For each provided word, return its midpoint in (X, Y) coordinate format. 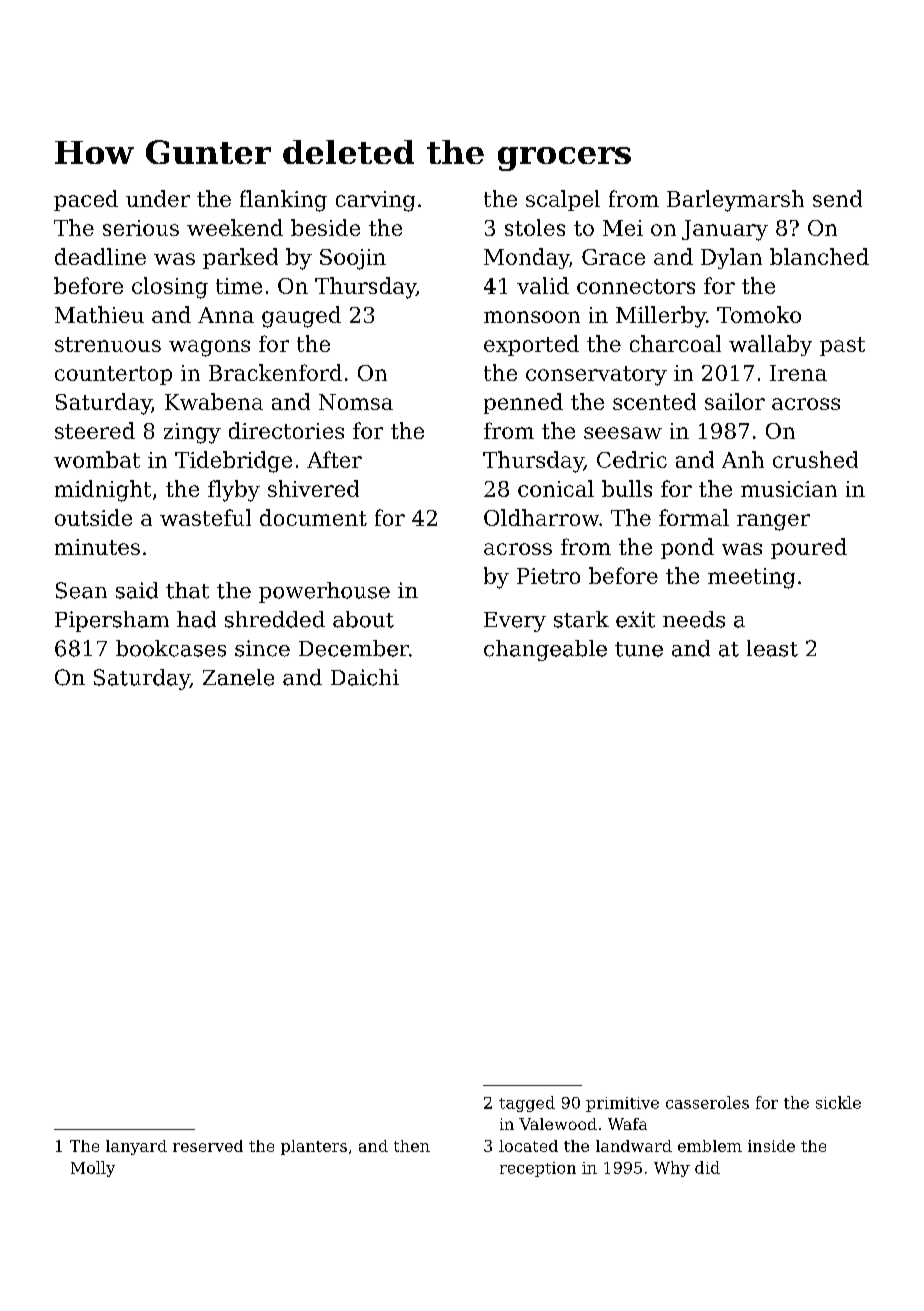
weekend (235, 227)
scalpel (563, 200)
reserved (208, 1146)
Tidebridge (233, 462)
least (772, 648)
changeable (545, 650)
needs (694, 619)
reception (538, 1169)
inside (771, 1146)
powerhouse (324, 592)
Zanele (238, 677)
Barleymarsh (735, 201)
